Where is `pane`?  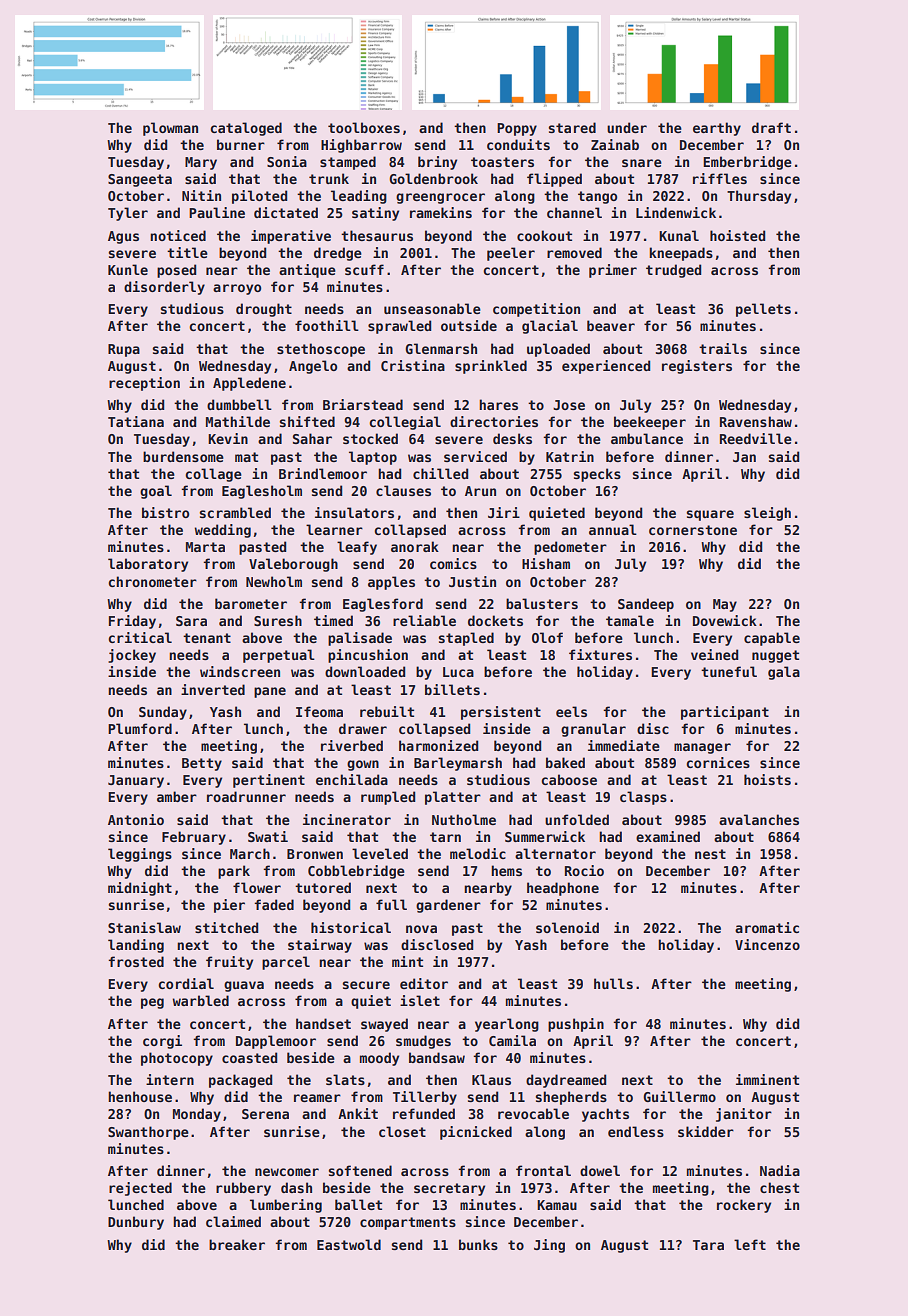 pane is located at coordinates (270, 692).
